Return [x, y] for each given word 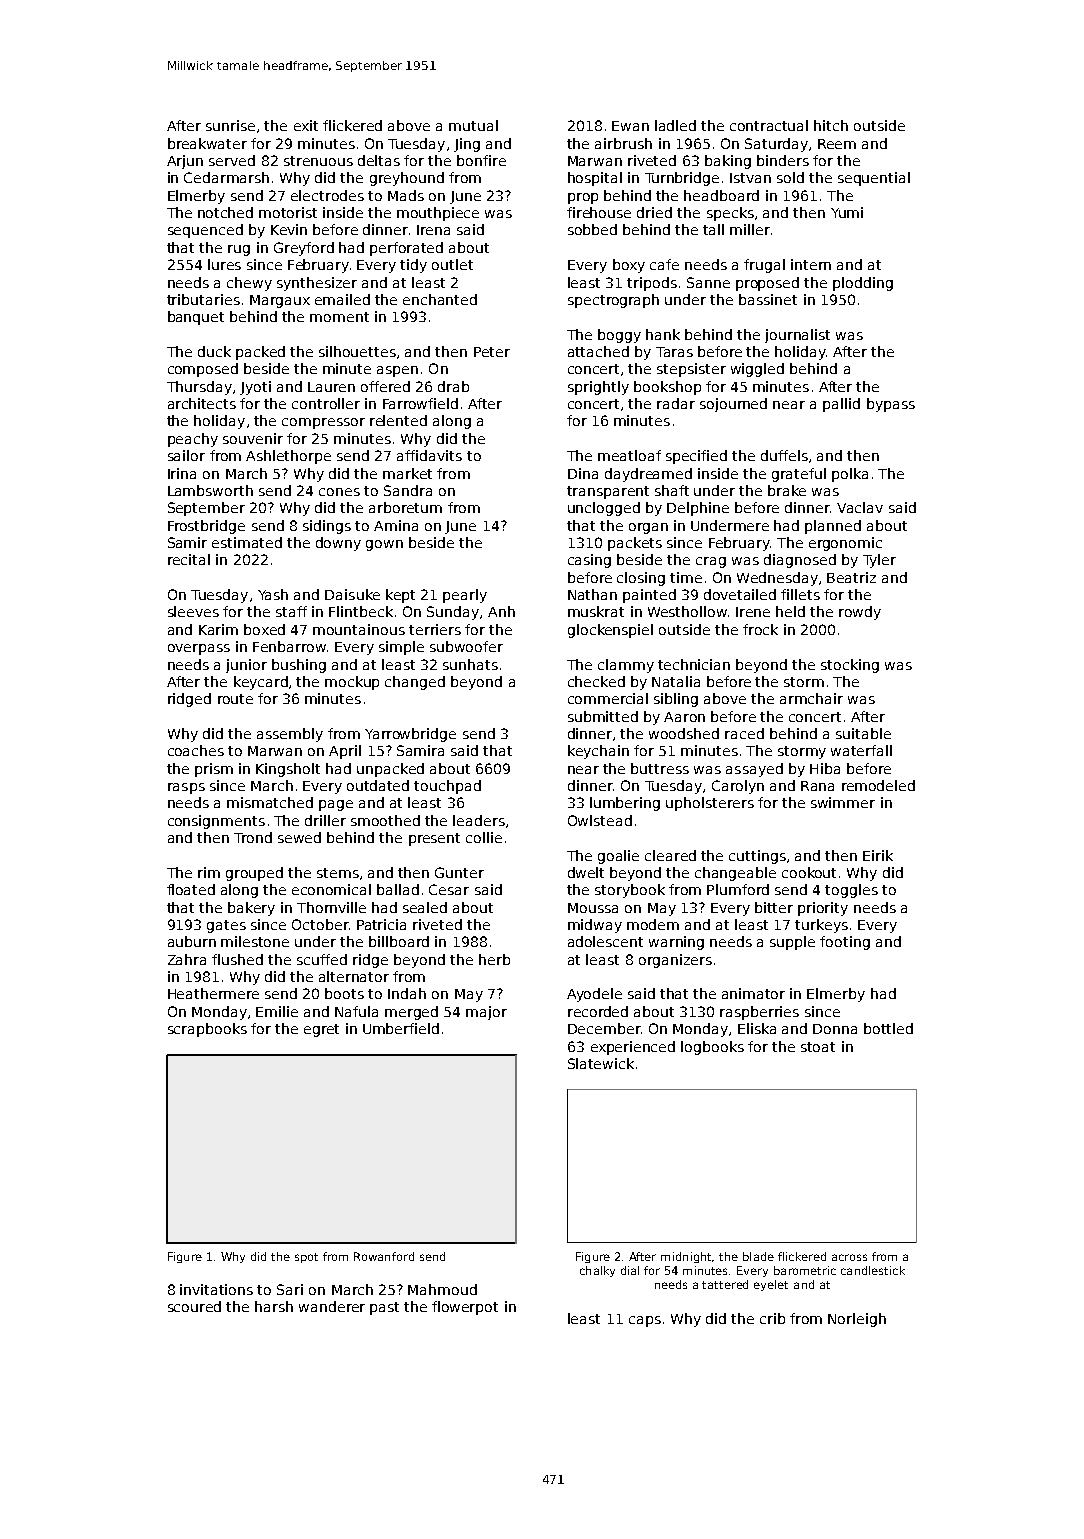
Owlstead [600, 820]
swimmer [843, 802]
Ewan [630, 126]
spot [306, 1258]
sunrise [230, 125]
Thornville [331, 907]
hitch [831, 125]
